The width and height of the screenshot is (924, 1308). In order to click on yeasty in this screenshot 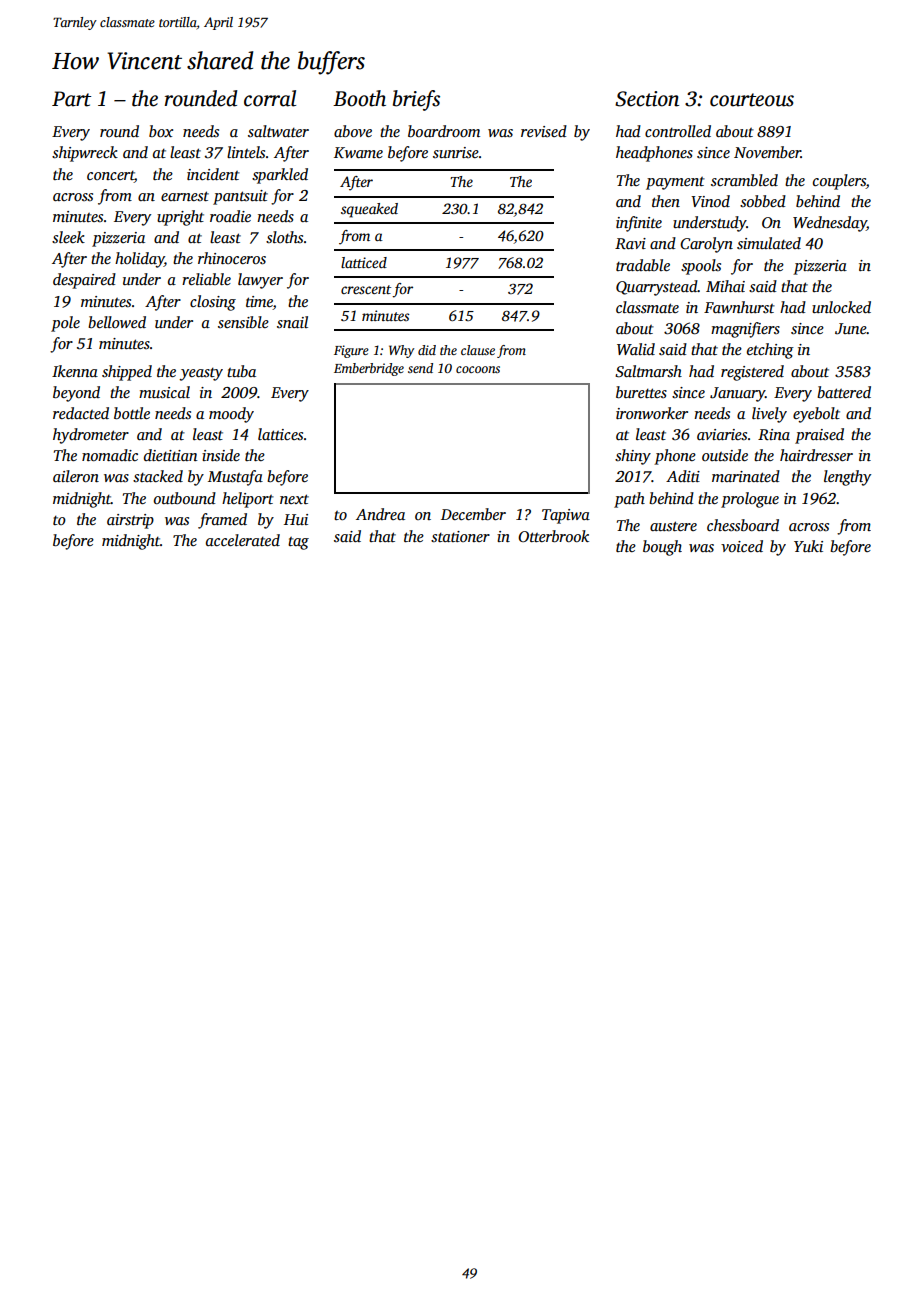, I will do `click(201, 374)`.
